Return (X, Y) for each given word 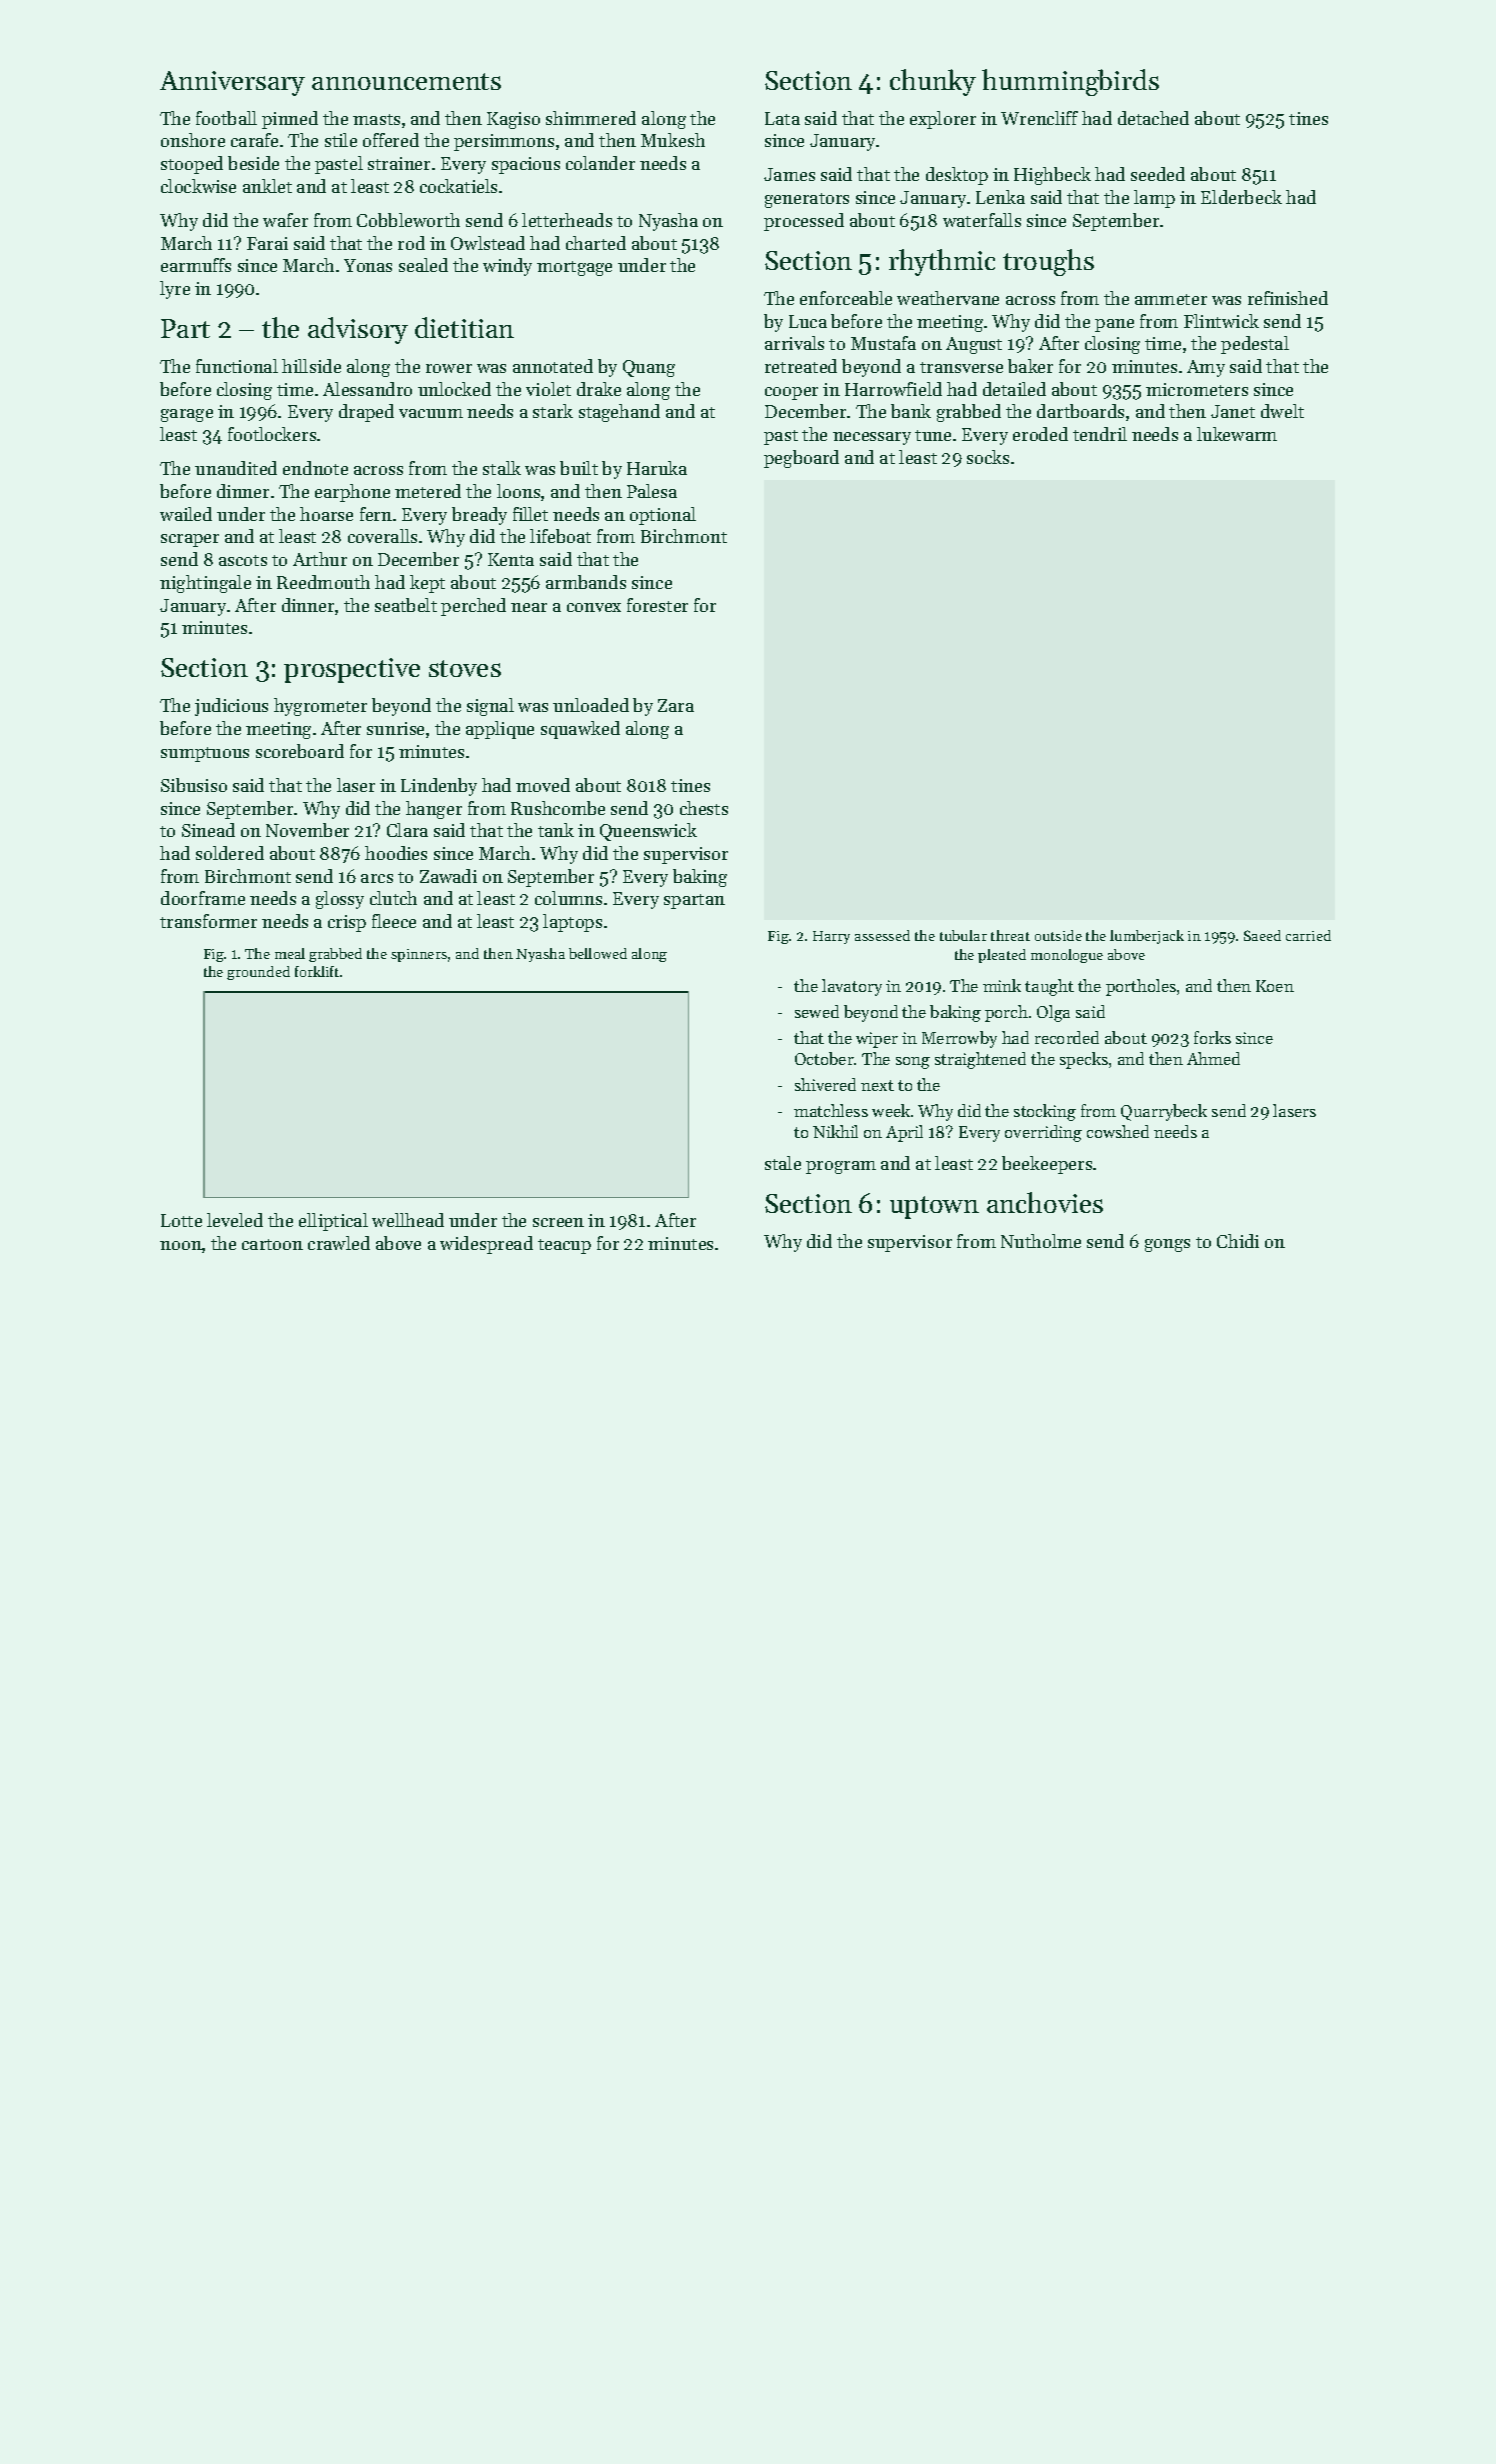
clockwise (198, 186)
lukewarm (1237, 434)
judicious (231, 707)
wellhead (408, 1220)
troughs (1048, 262)
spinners (419, 955)
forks (1212, 1037)
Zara (676, 705)
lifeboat (560, 536)
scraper (190, 540)
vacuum (431, 413)
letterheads (567, 220)
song (913, 1063)
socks (988, 457)
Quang (649, 368)
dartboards (1080, 411)
